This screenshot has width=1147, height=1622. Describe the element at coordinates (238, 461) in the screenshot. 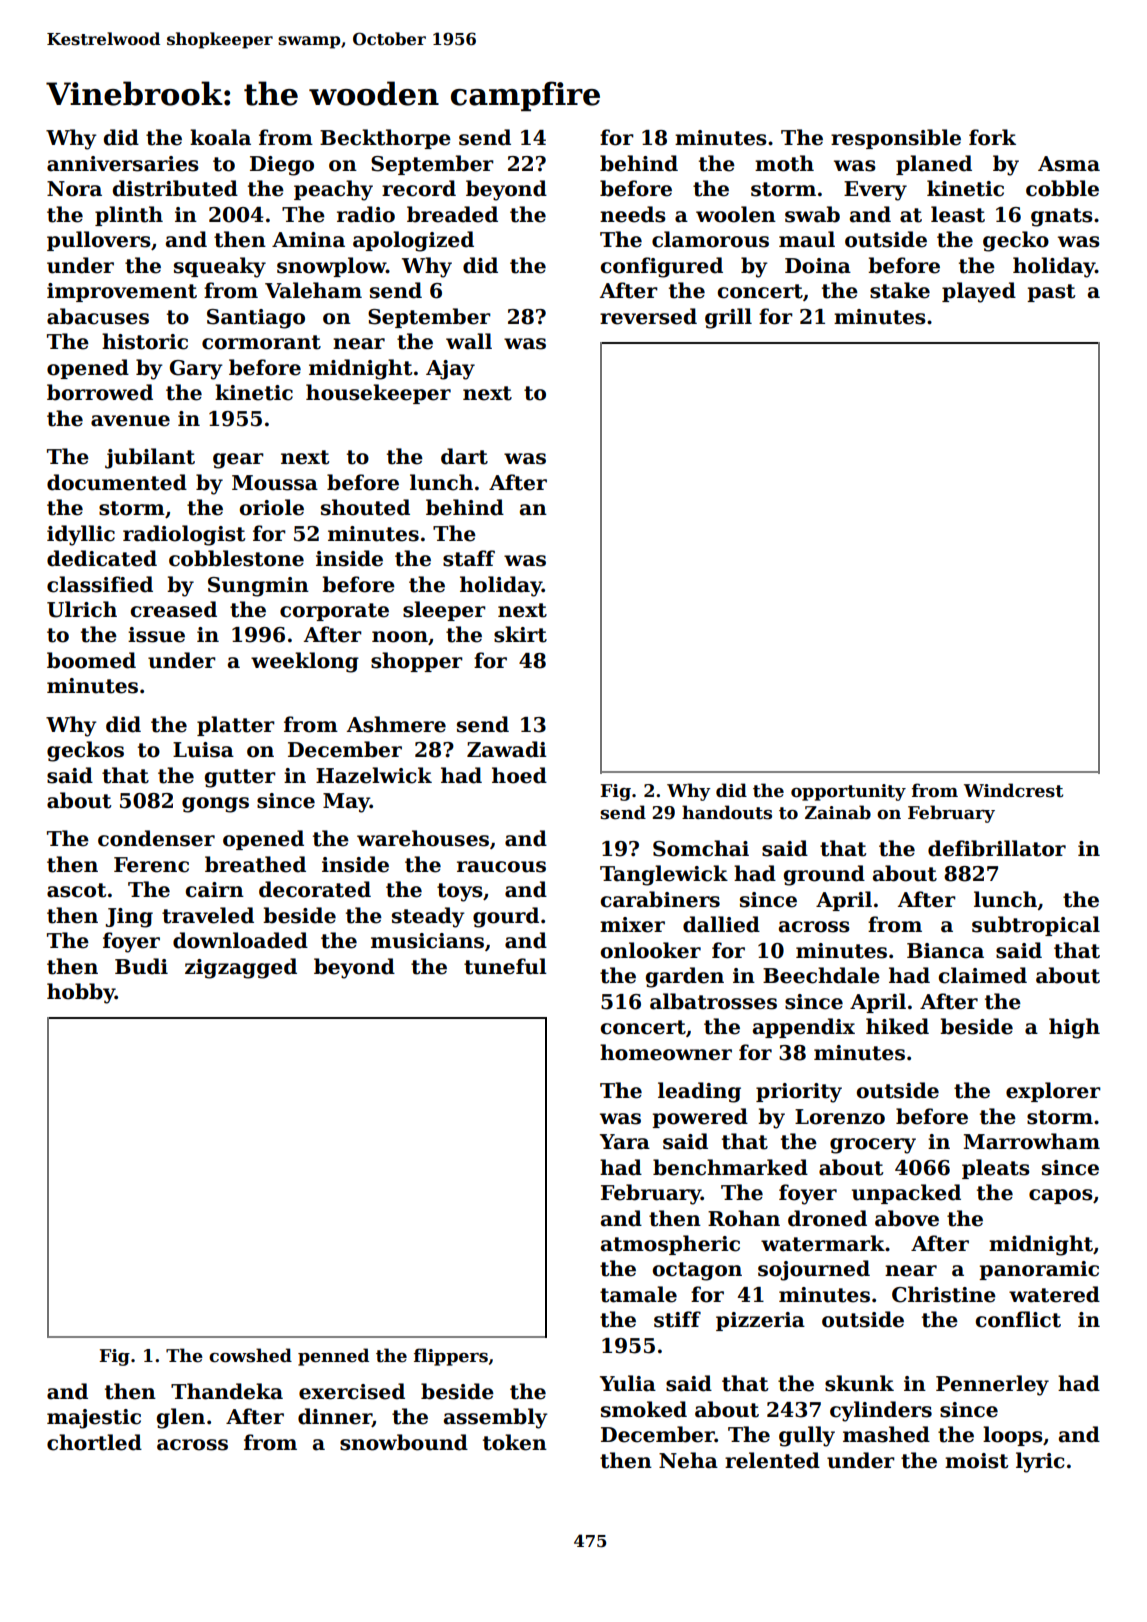

I see `gear` at that location.
